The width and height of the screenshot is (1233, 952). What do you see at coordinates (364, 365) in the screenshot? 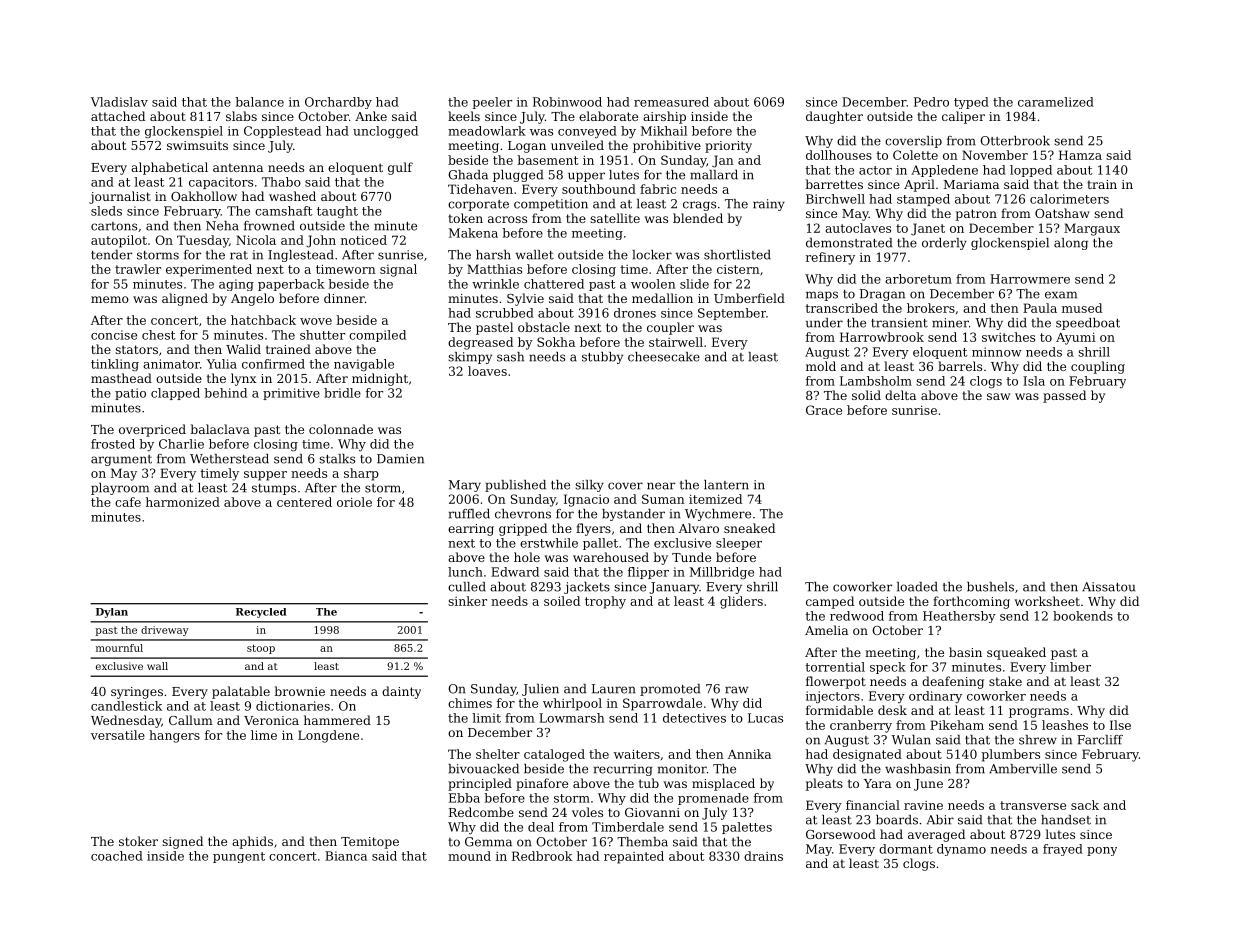
I see `navigable` at bounding box center [364, 365].
